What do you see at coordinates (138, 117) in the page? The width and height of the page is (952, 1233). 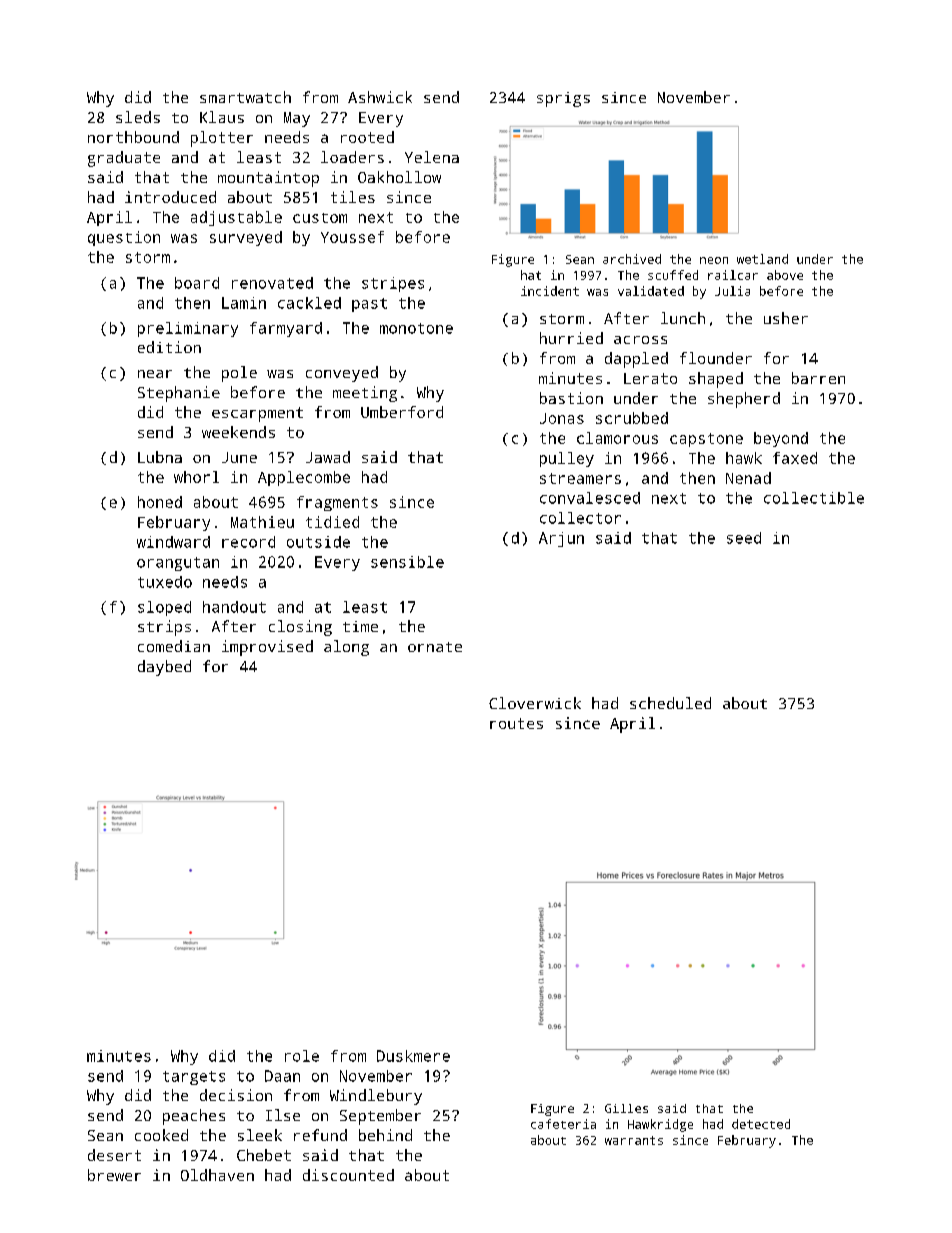 I see `sleds` at bounding box center [138, 117].
